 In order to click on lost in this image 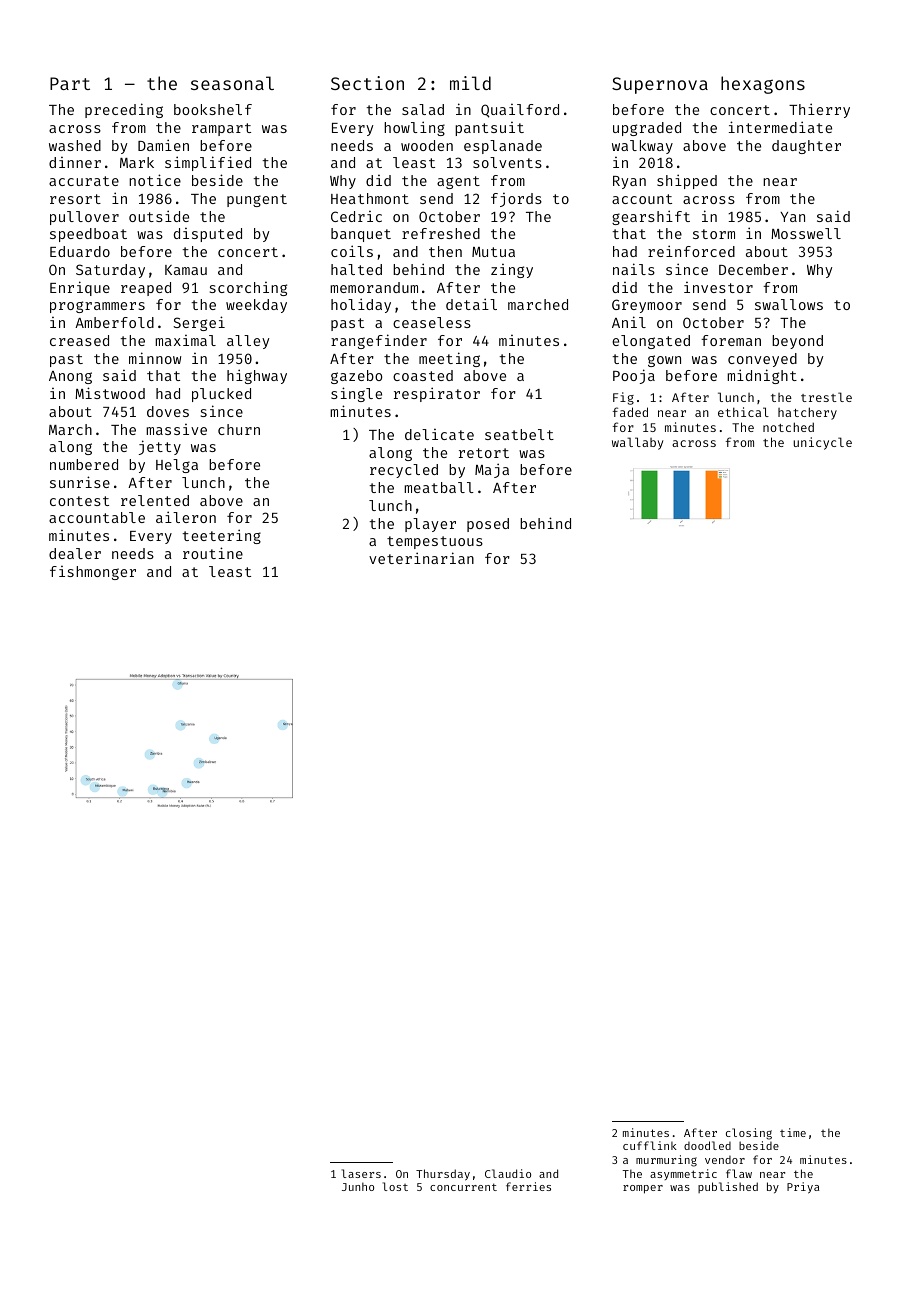, I will do `click(395, 1186)`.
